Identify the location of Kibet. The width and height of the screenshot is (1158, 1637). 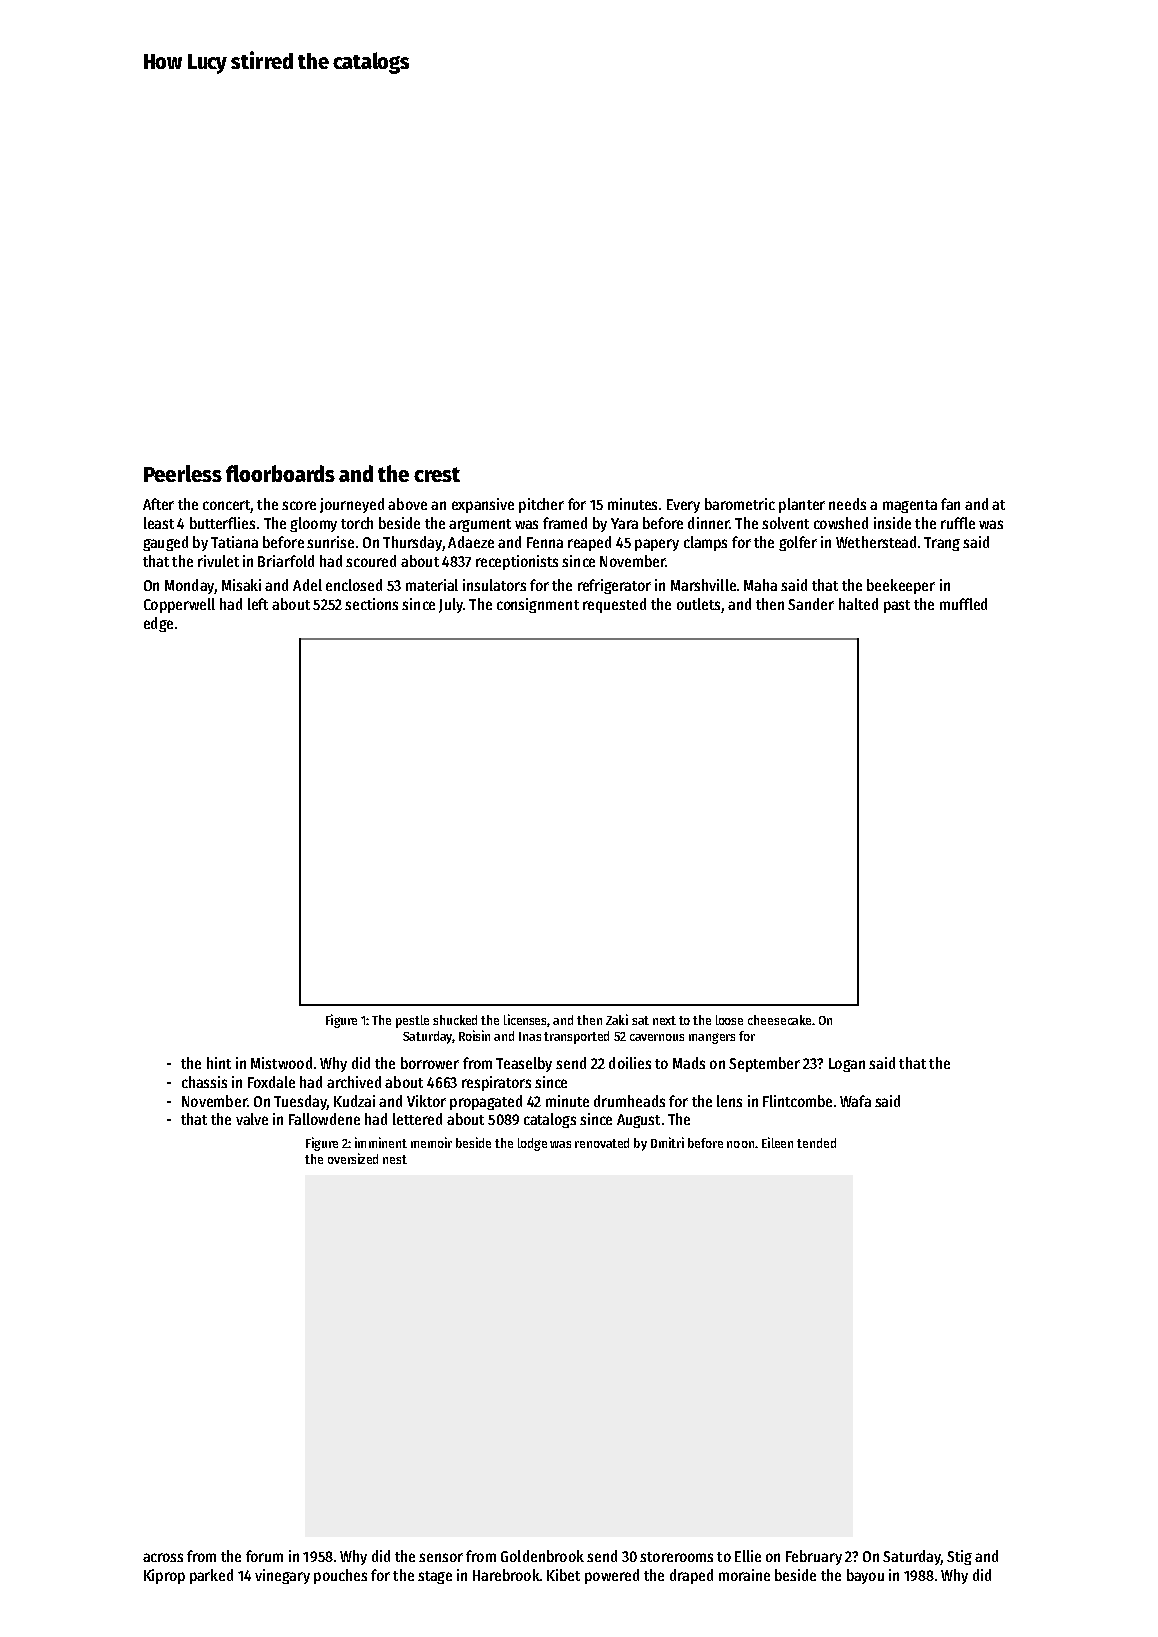
(563, 1575).
